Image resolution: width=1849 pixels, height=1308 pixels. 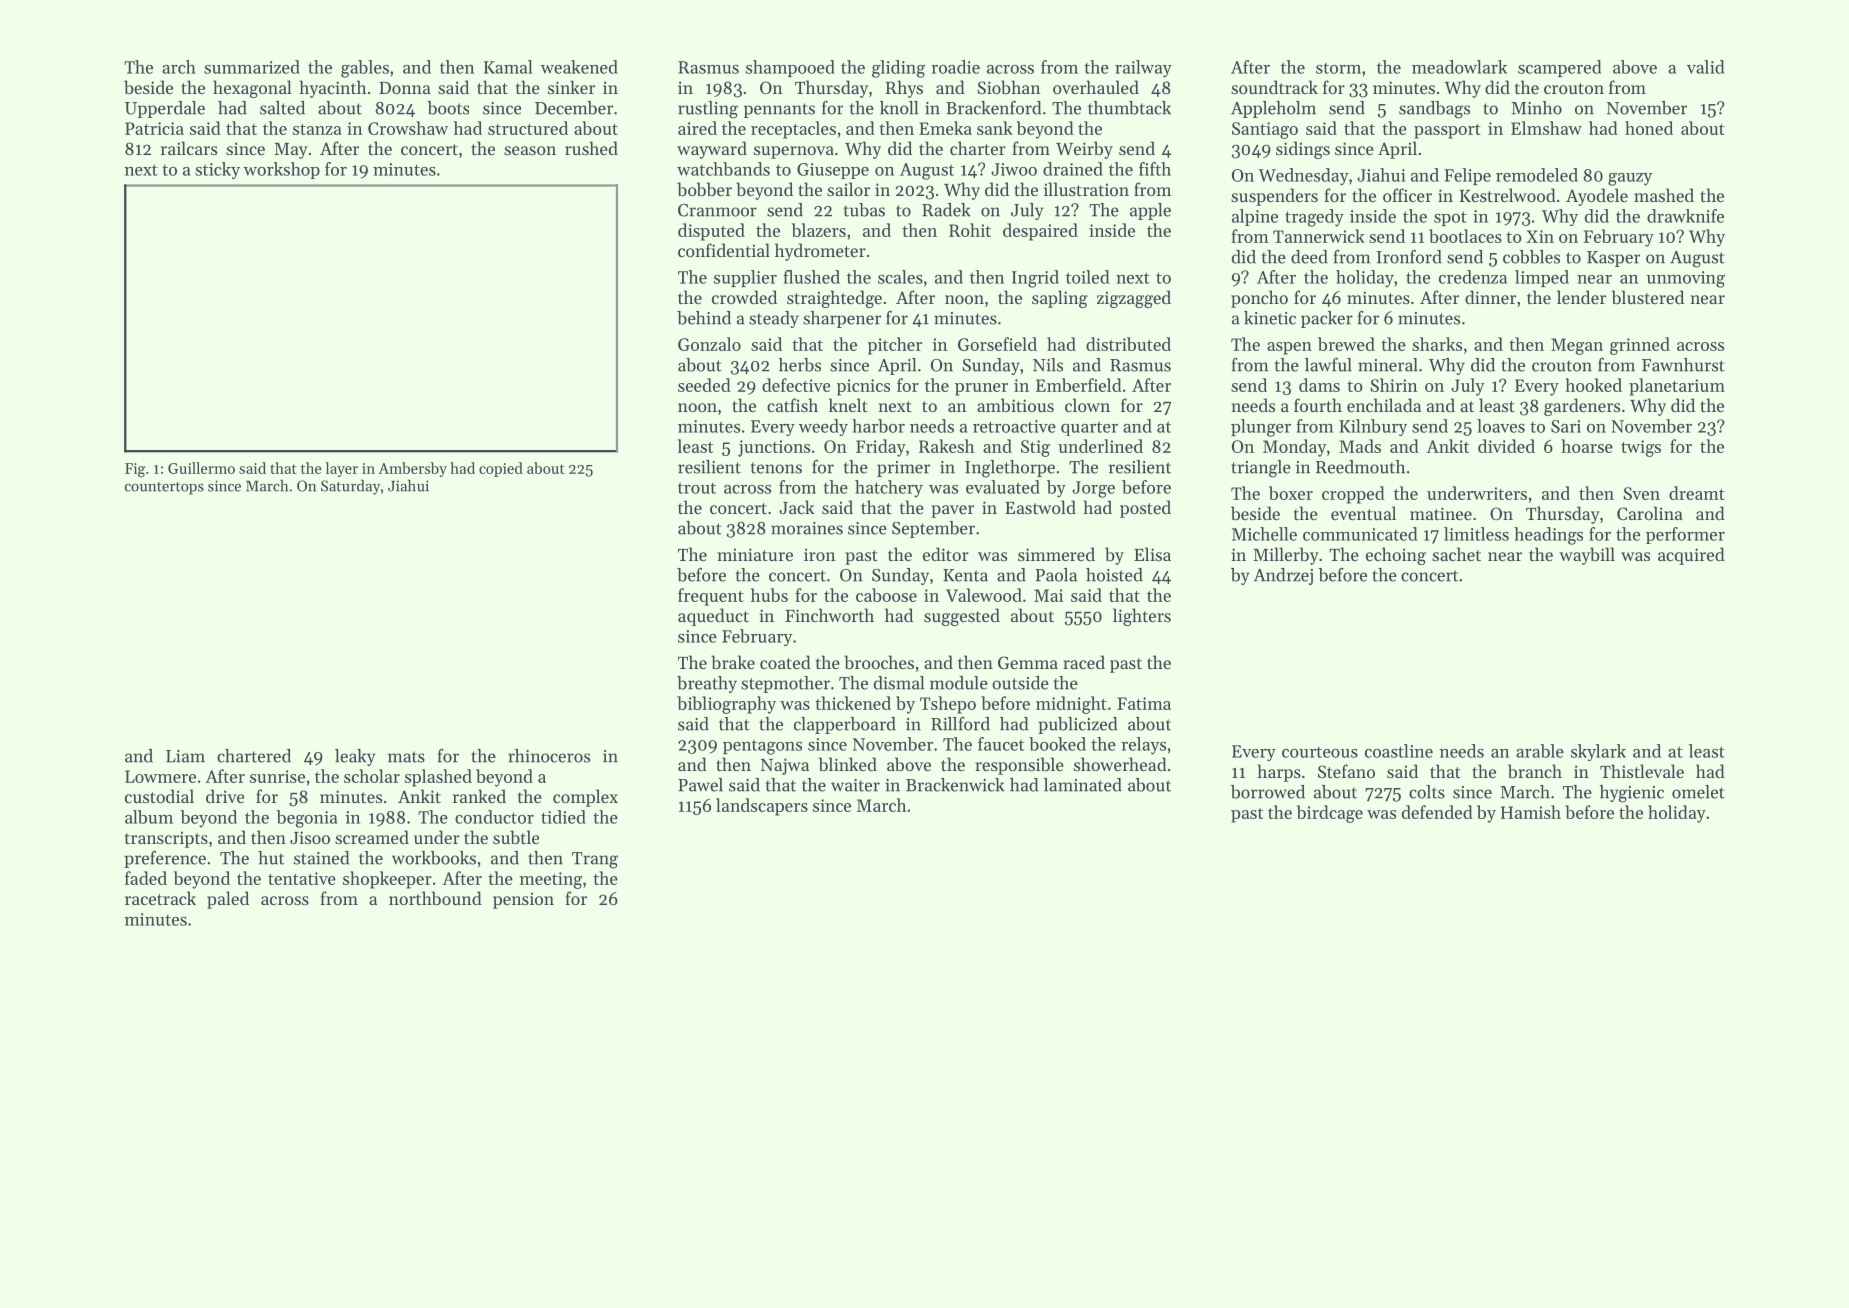 I want to click on miniature, so click(x=755, y=554).
